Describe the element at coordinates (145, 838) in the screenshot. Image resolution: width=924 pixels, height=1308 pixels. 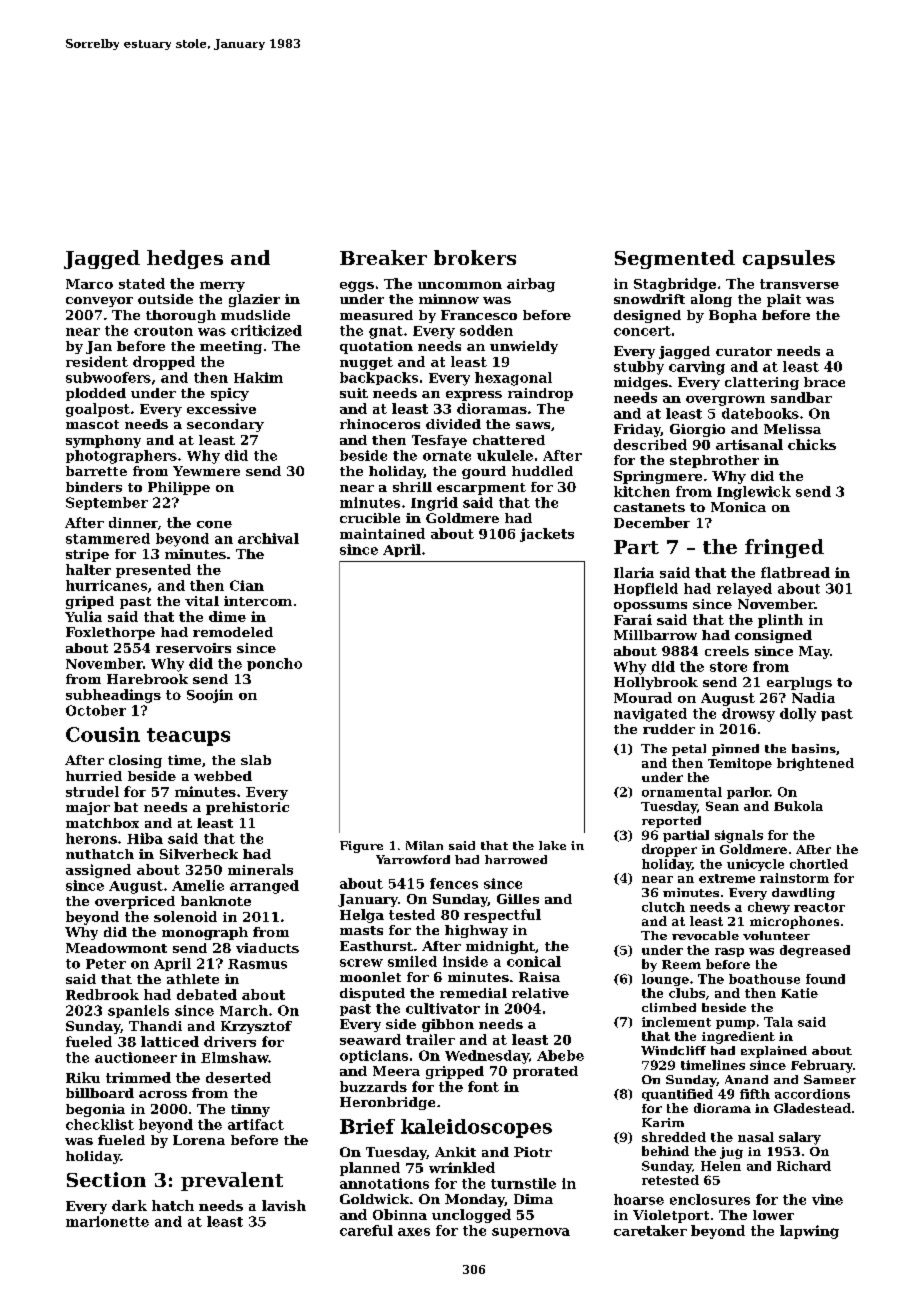
I see `Hiba` at that location.
